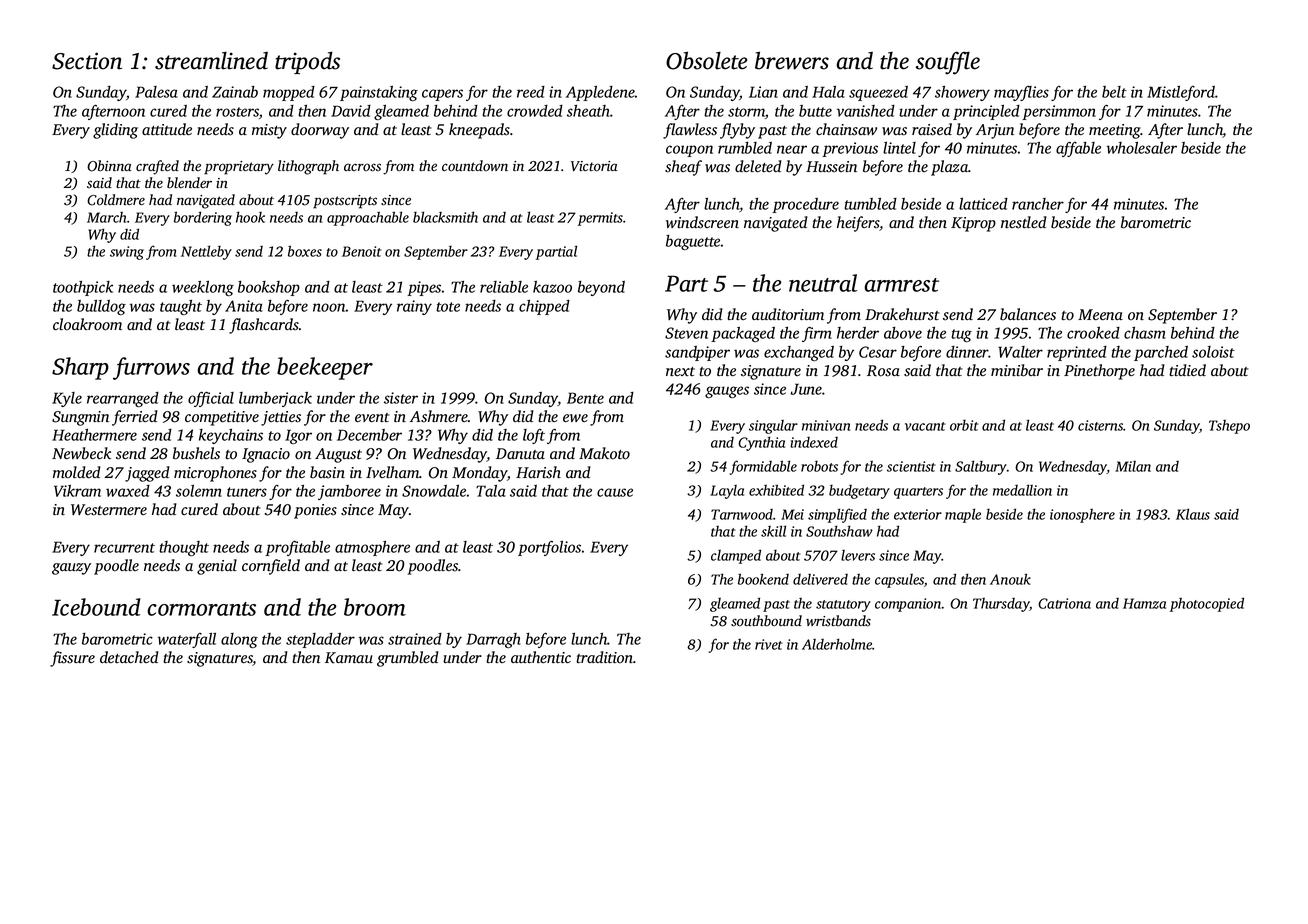 This image has height=924, width=1308. What do you see at coordinates (1038, 204) in the image?
I see `rancher` at bounding box center [1038, 204].
